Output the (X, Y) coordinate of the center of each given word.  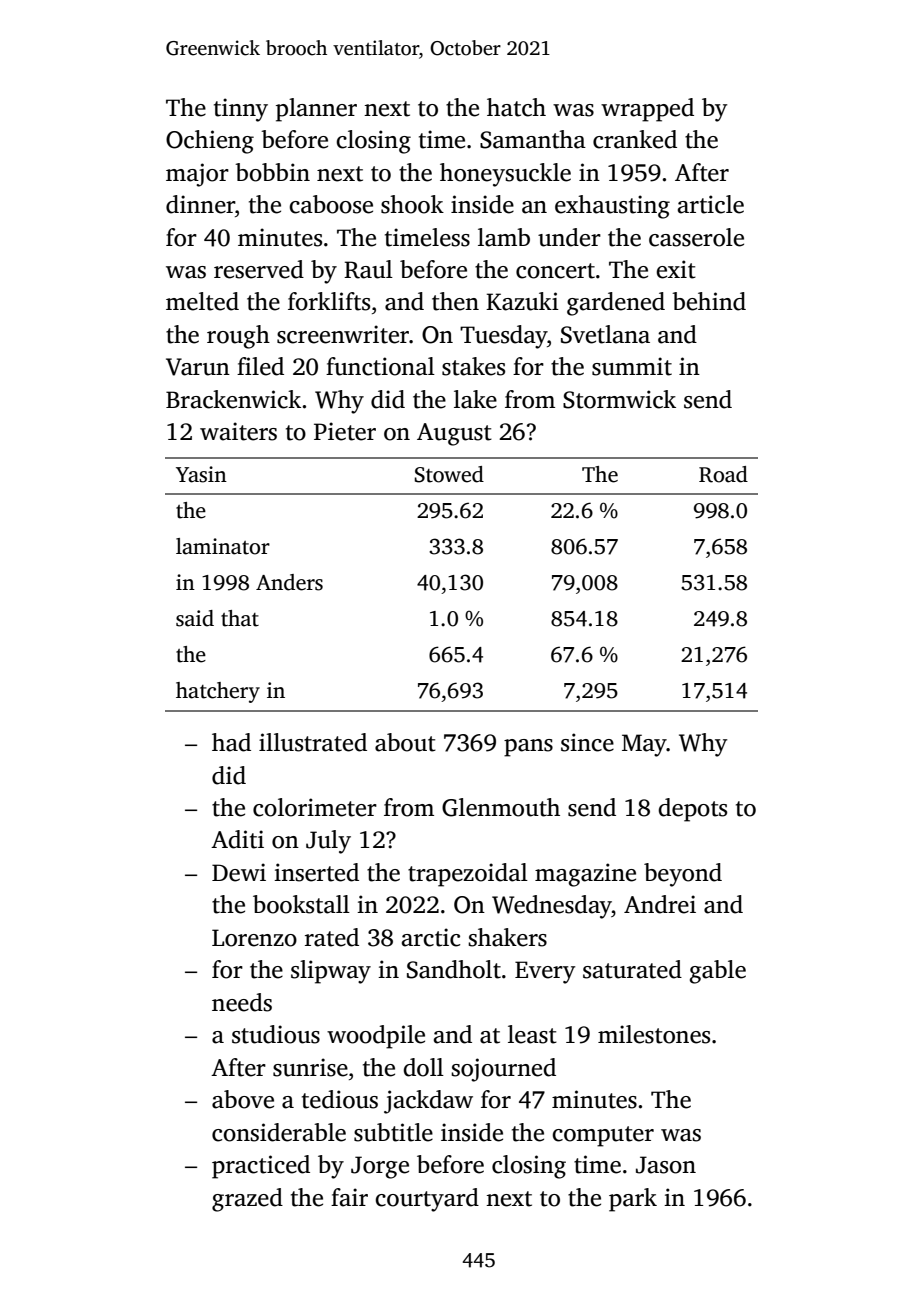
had (231, 742)
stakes (473, 366)
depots (692, 810)
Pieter (345, 431)
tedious (340, 1099)
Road (723, 474)
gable (718, 972)
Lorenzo (254, 938)
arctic (431, 937)
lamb (504, 237)
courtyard (427, 1200)
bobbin (272, 172)
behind (709, 301)
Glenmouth (501, 807)
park (633, 1200)
